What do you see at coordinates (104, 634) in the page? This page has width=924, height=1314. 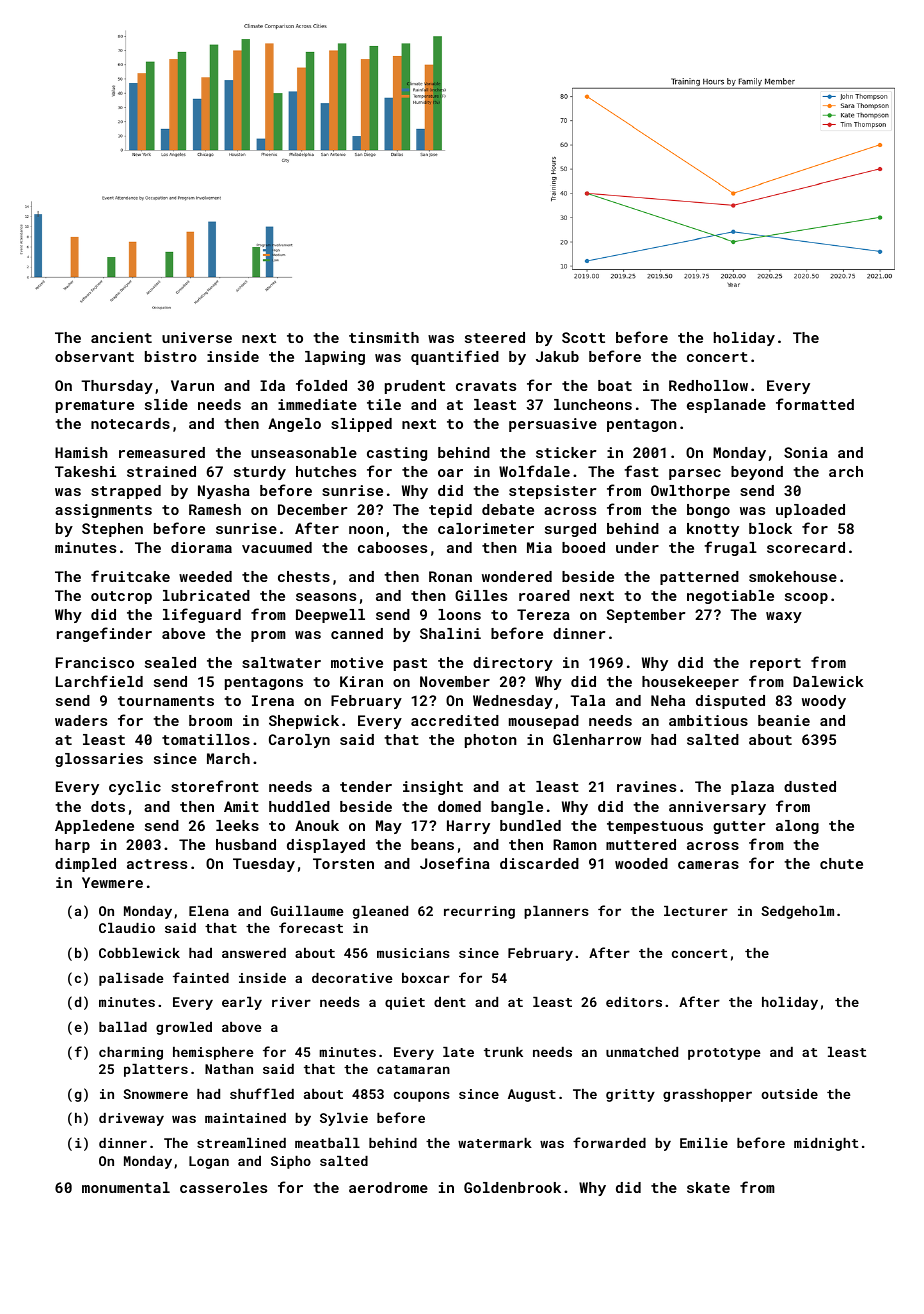 I see `rangefinder` at bounding box center [104, 634].
